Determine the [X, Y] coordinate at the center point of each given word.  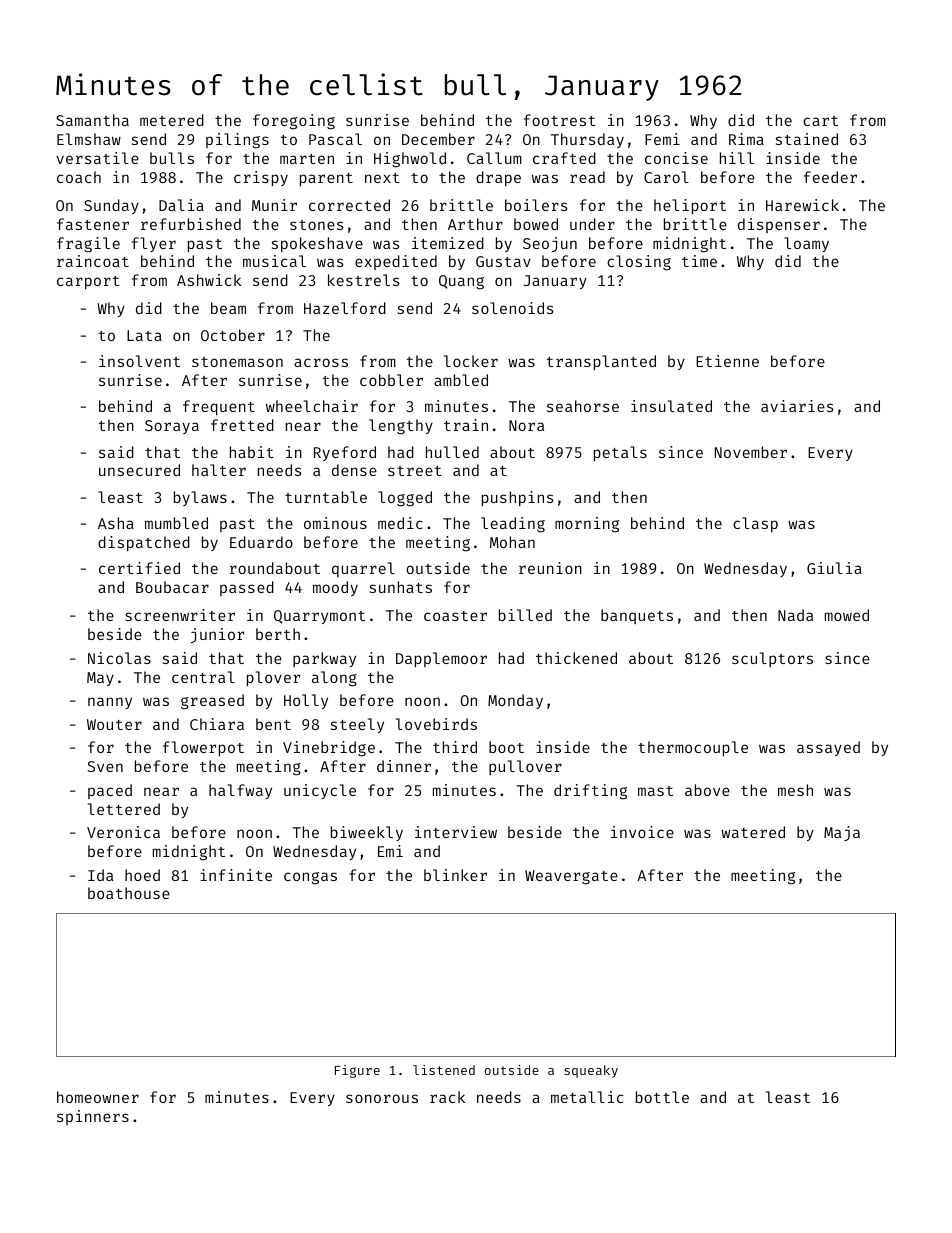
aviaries [797, 406]
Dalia [181, 205]
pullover [525, 767]
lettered [124, 809]
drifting [590, 792]
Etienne [727, 361]
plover [273, 678]
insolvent [139, 361]
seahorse [583, 406]
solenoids [512, 308]
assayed [828, 748]
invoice [642, 832]
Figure [357, 1071]
